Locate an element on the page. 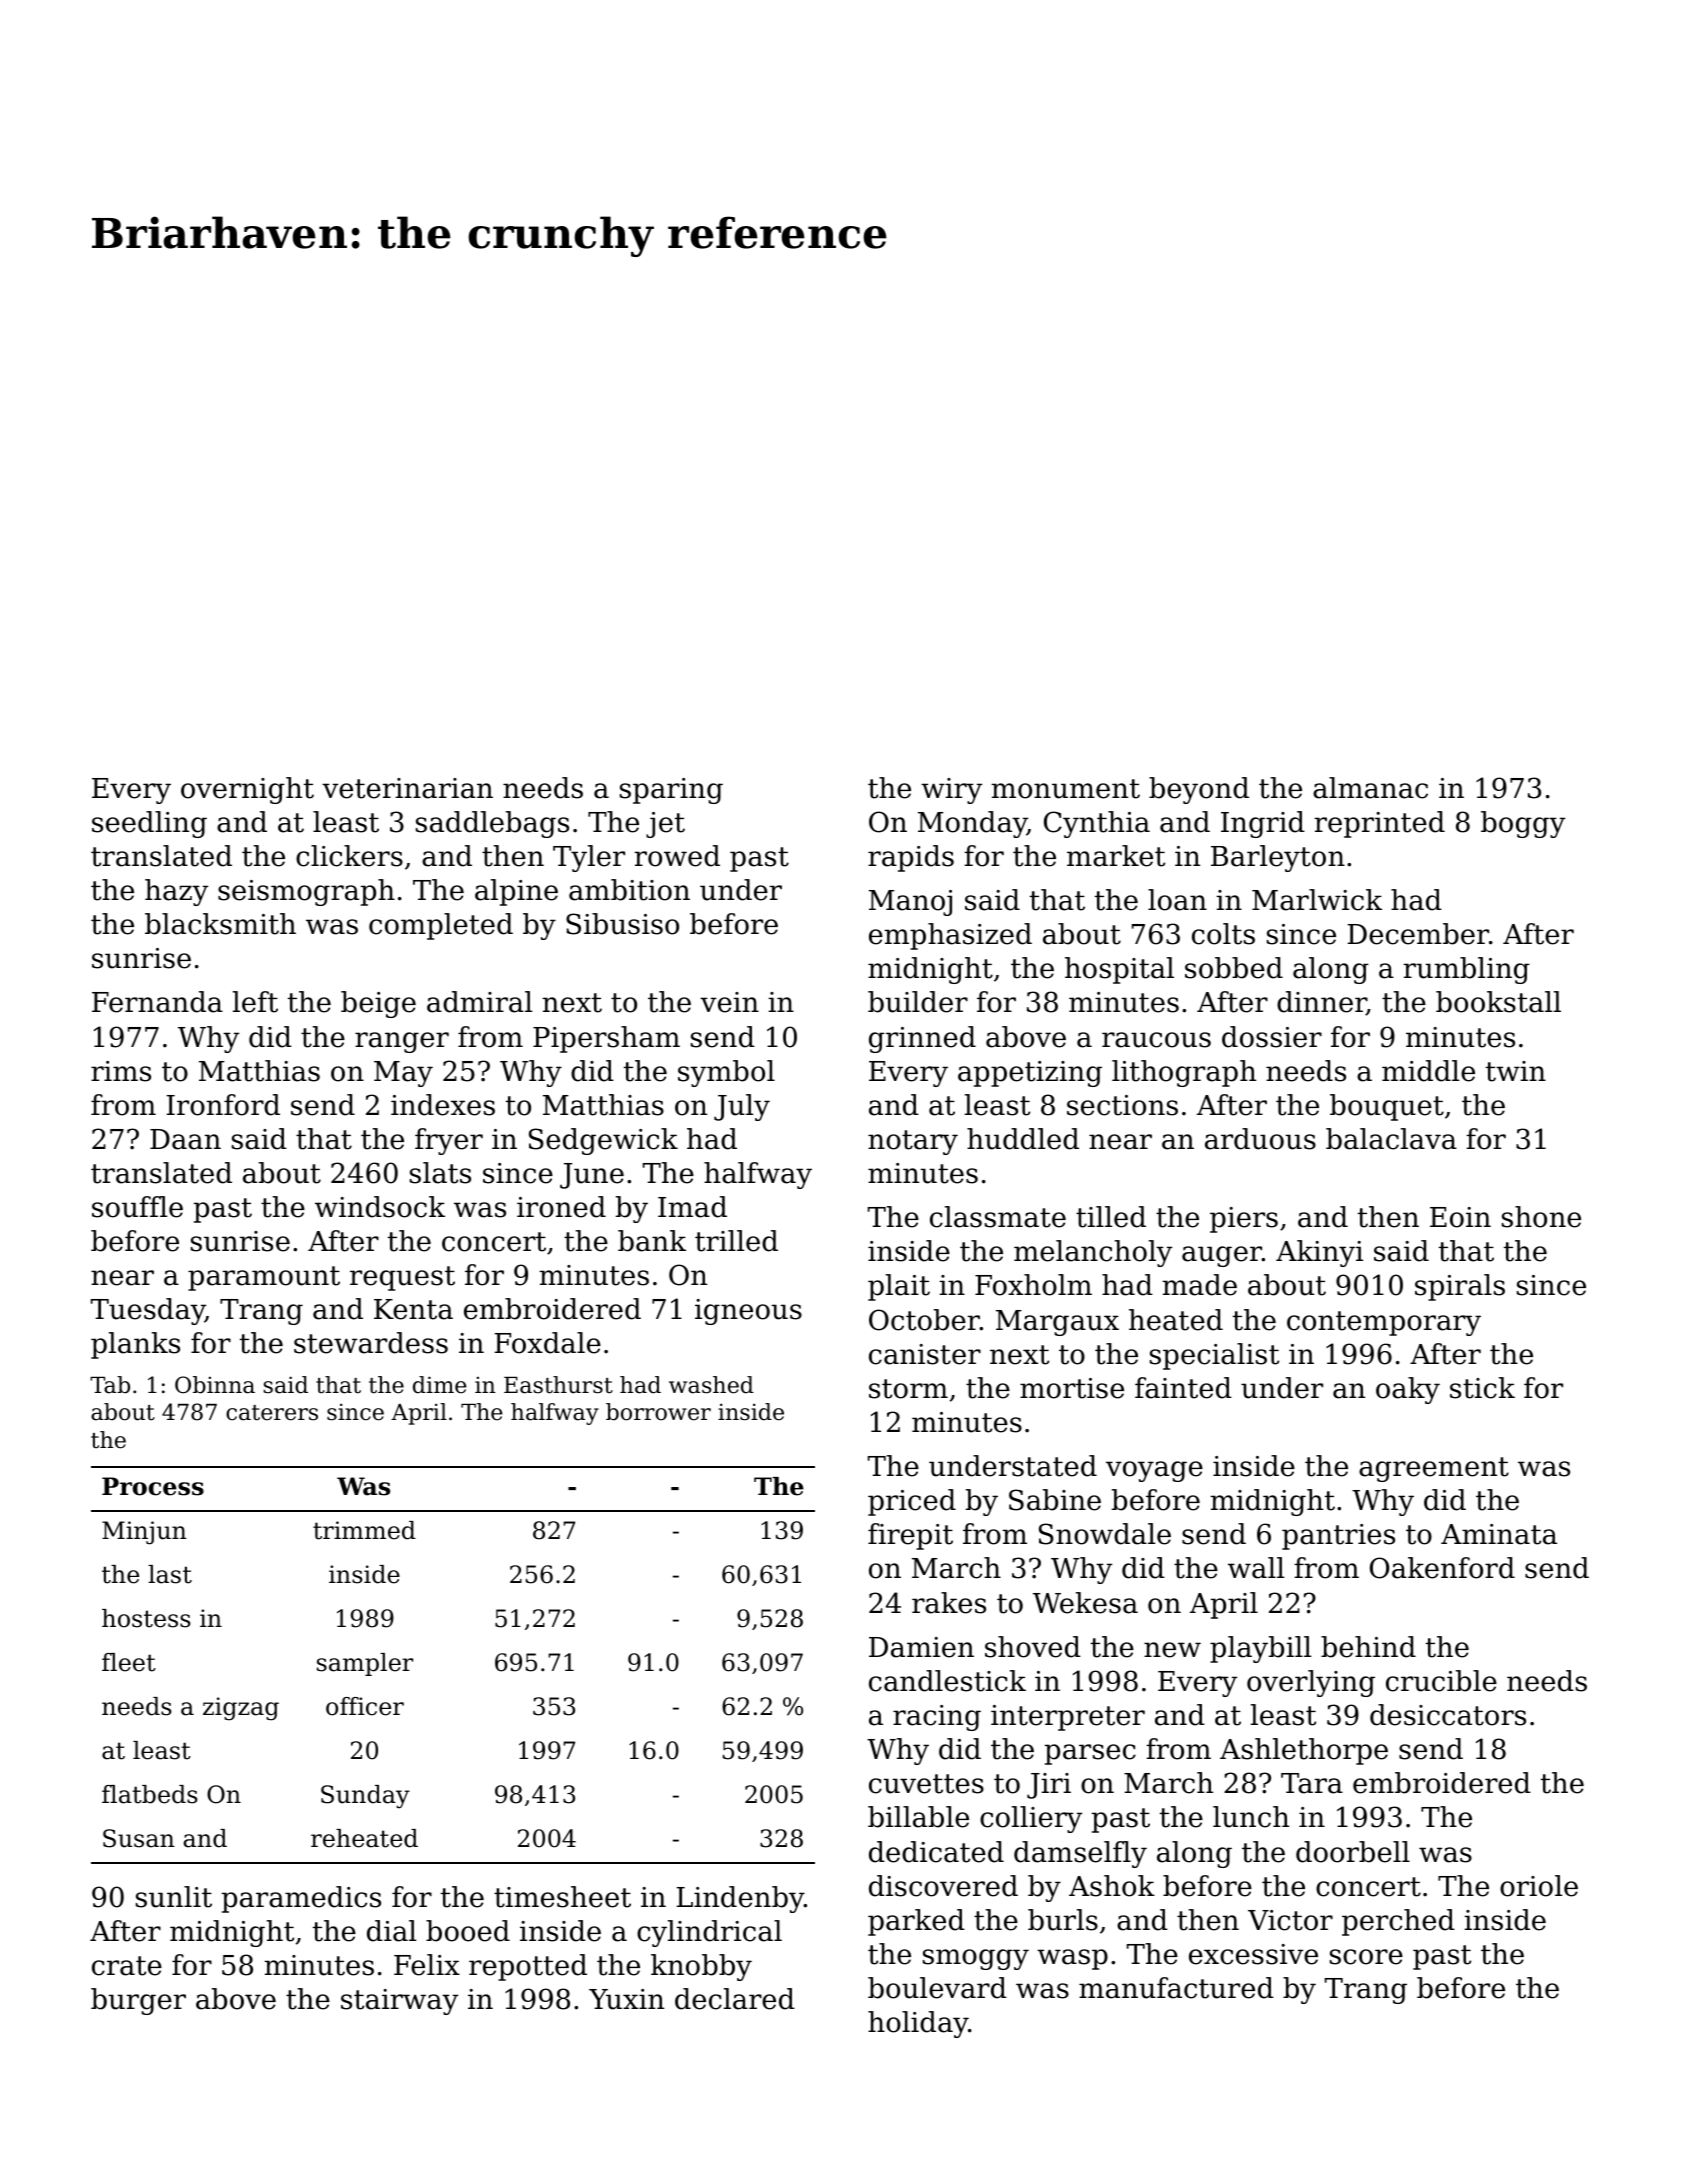 The width and height of the image is (1683, 2178). rapids is located at coordinates (911, 858).
